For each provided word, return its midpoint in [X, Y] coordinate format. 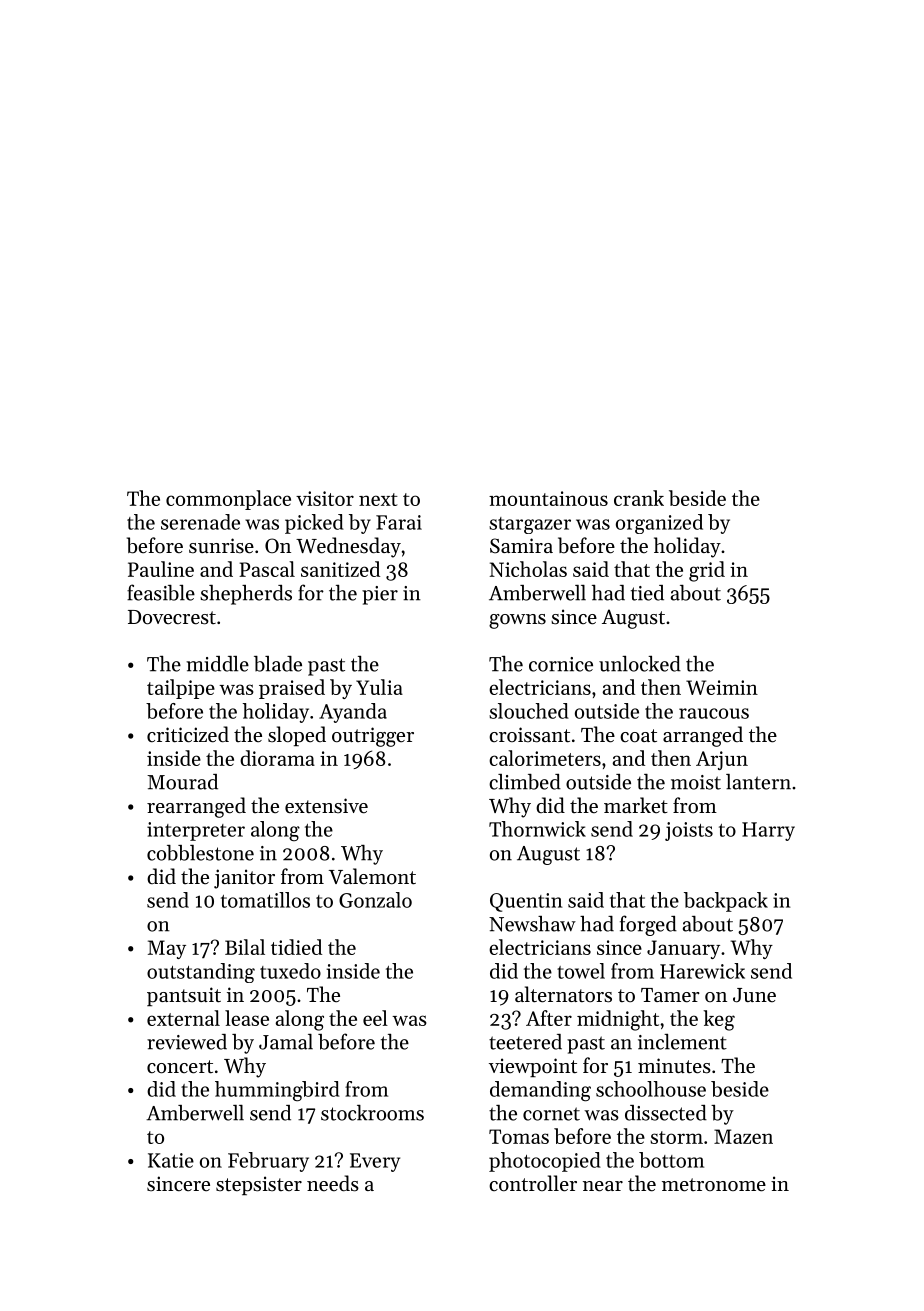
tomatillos [265, 900]
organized [659, 524]
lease [247, 1018]
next [378, 499]
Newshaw [532, 924]
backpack [726, 902]
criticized [188, 734]
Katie [171, 1160]
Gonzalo [375, 900]
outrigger [373, 737]
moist [696, 782]
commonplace [228, 500]
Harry [768, 831]
